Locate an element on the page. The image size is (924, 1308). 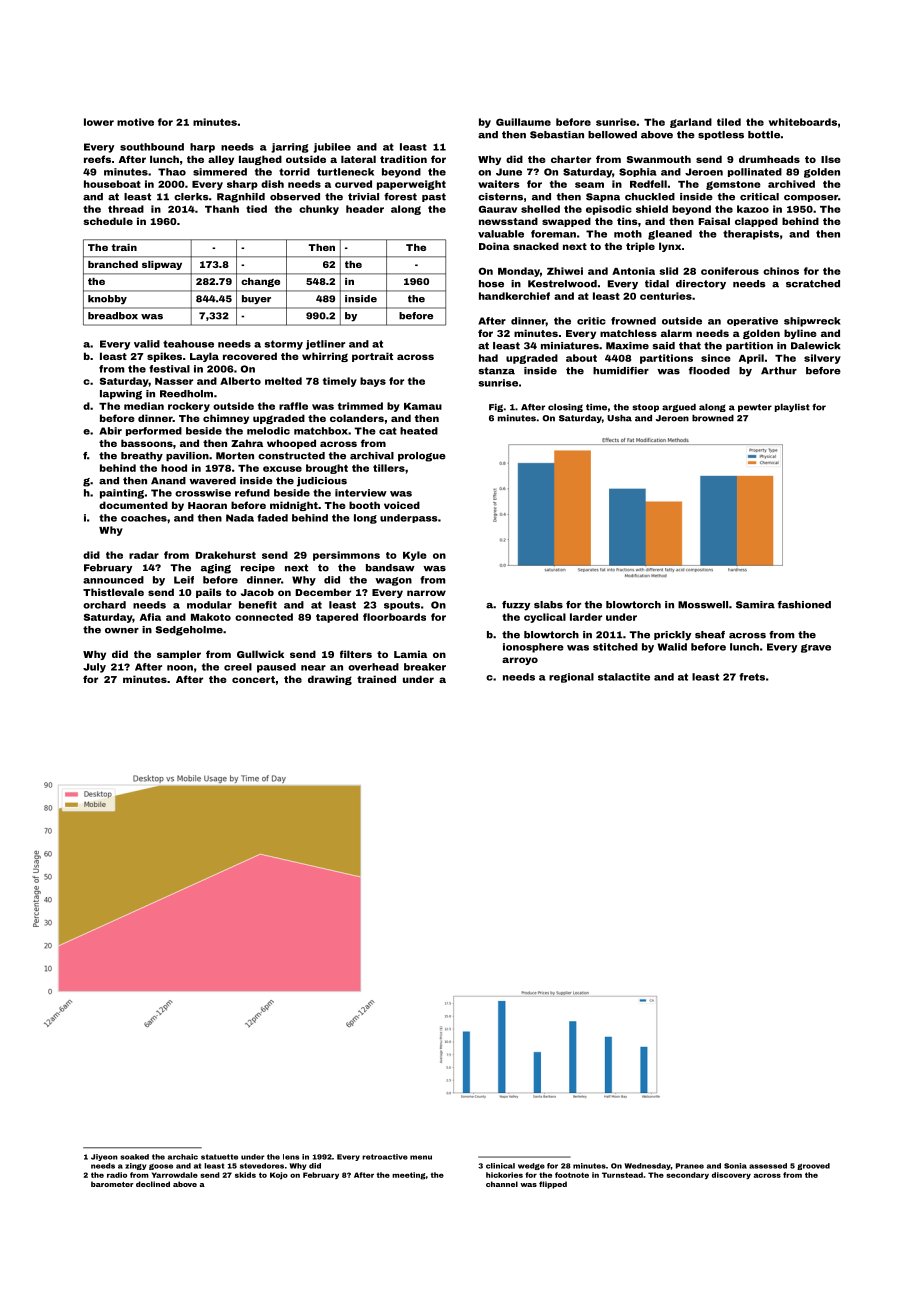
Jiyeon is located at coordinates (104, 1157).
